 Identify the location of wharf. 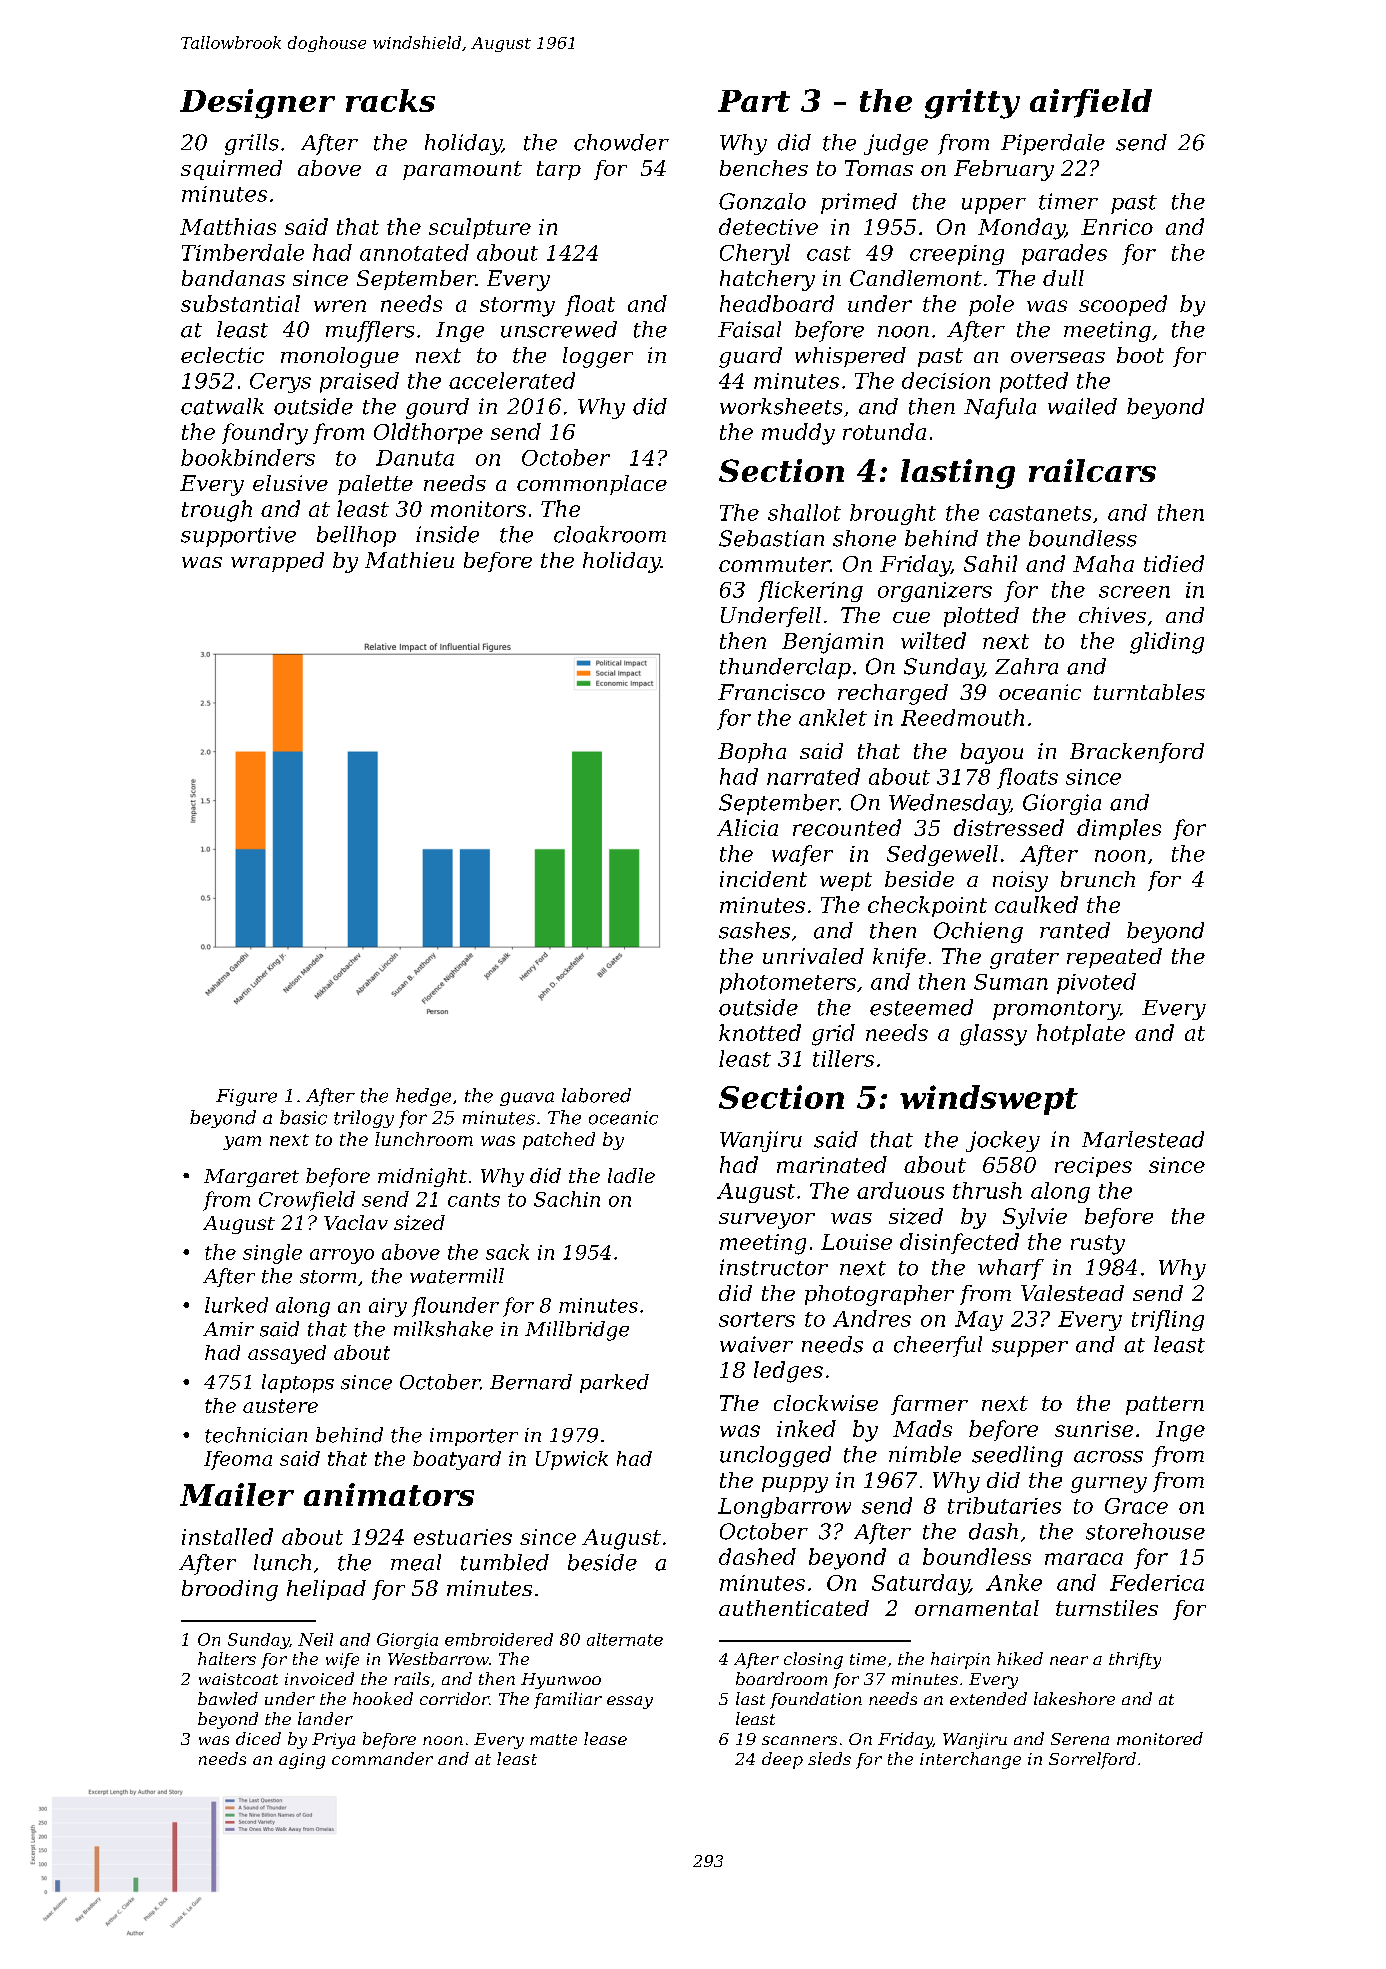
(1011, 1269).
